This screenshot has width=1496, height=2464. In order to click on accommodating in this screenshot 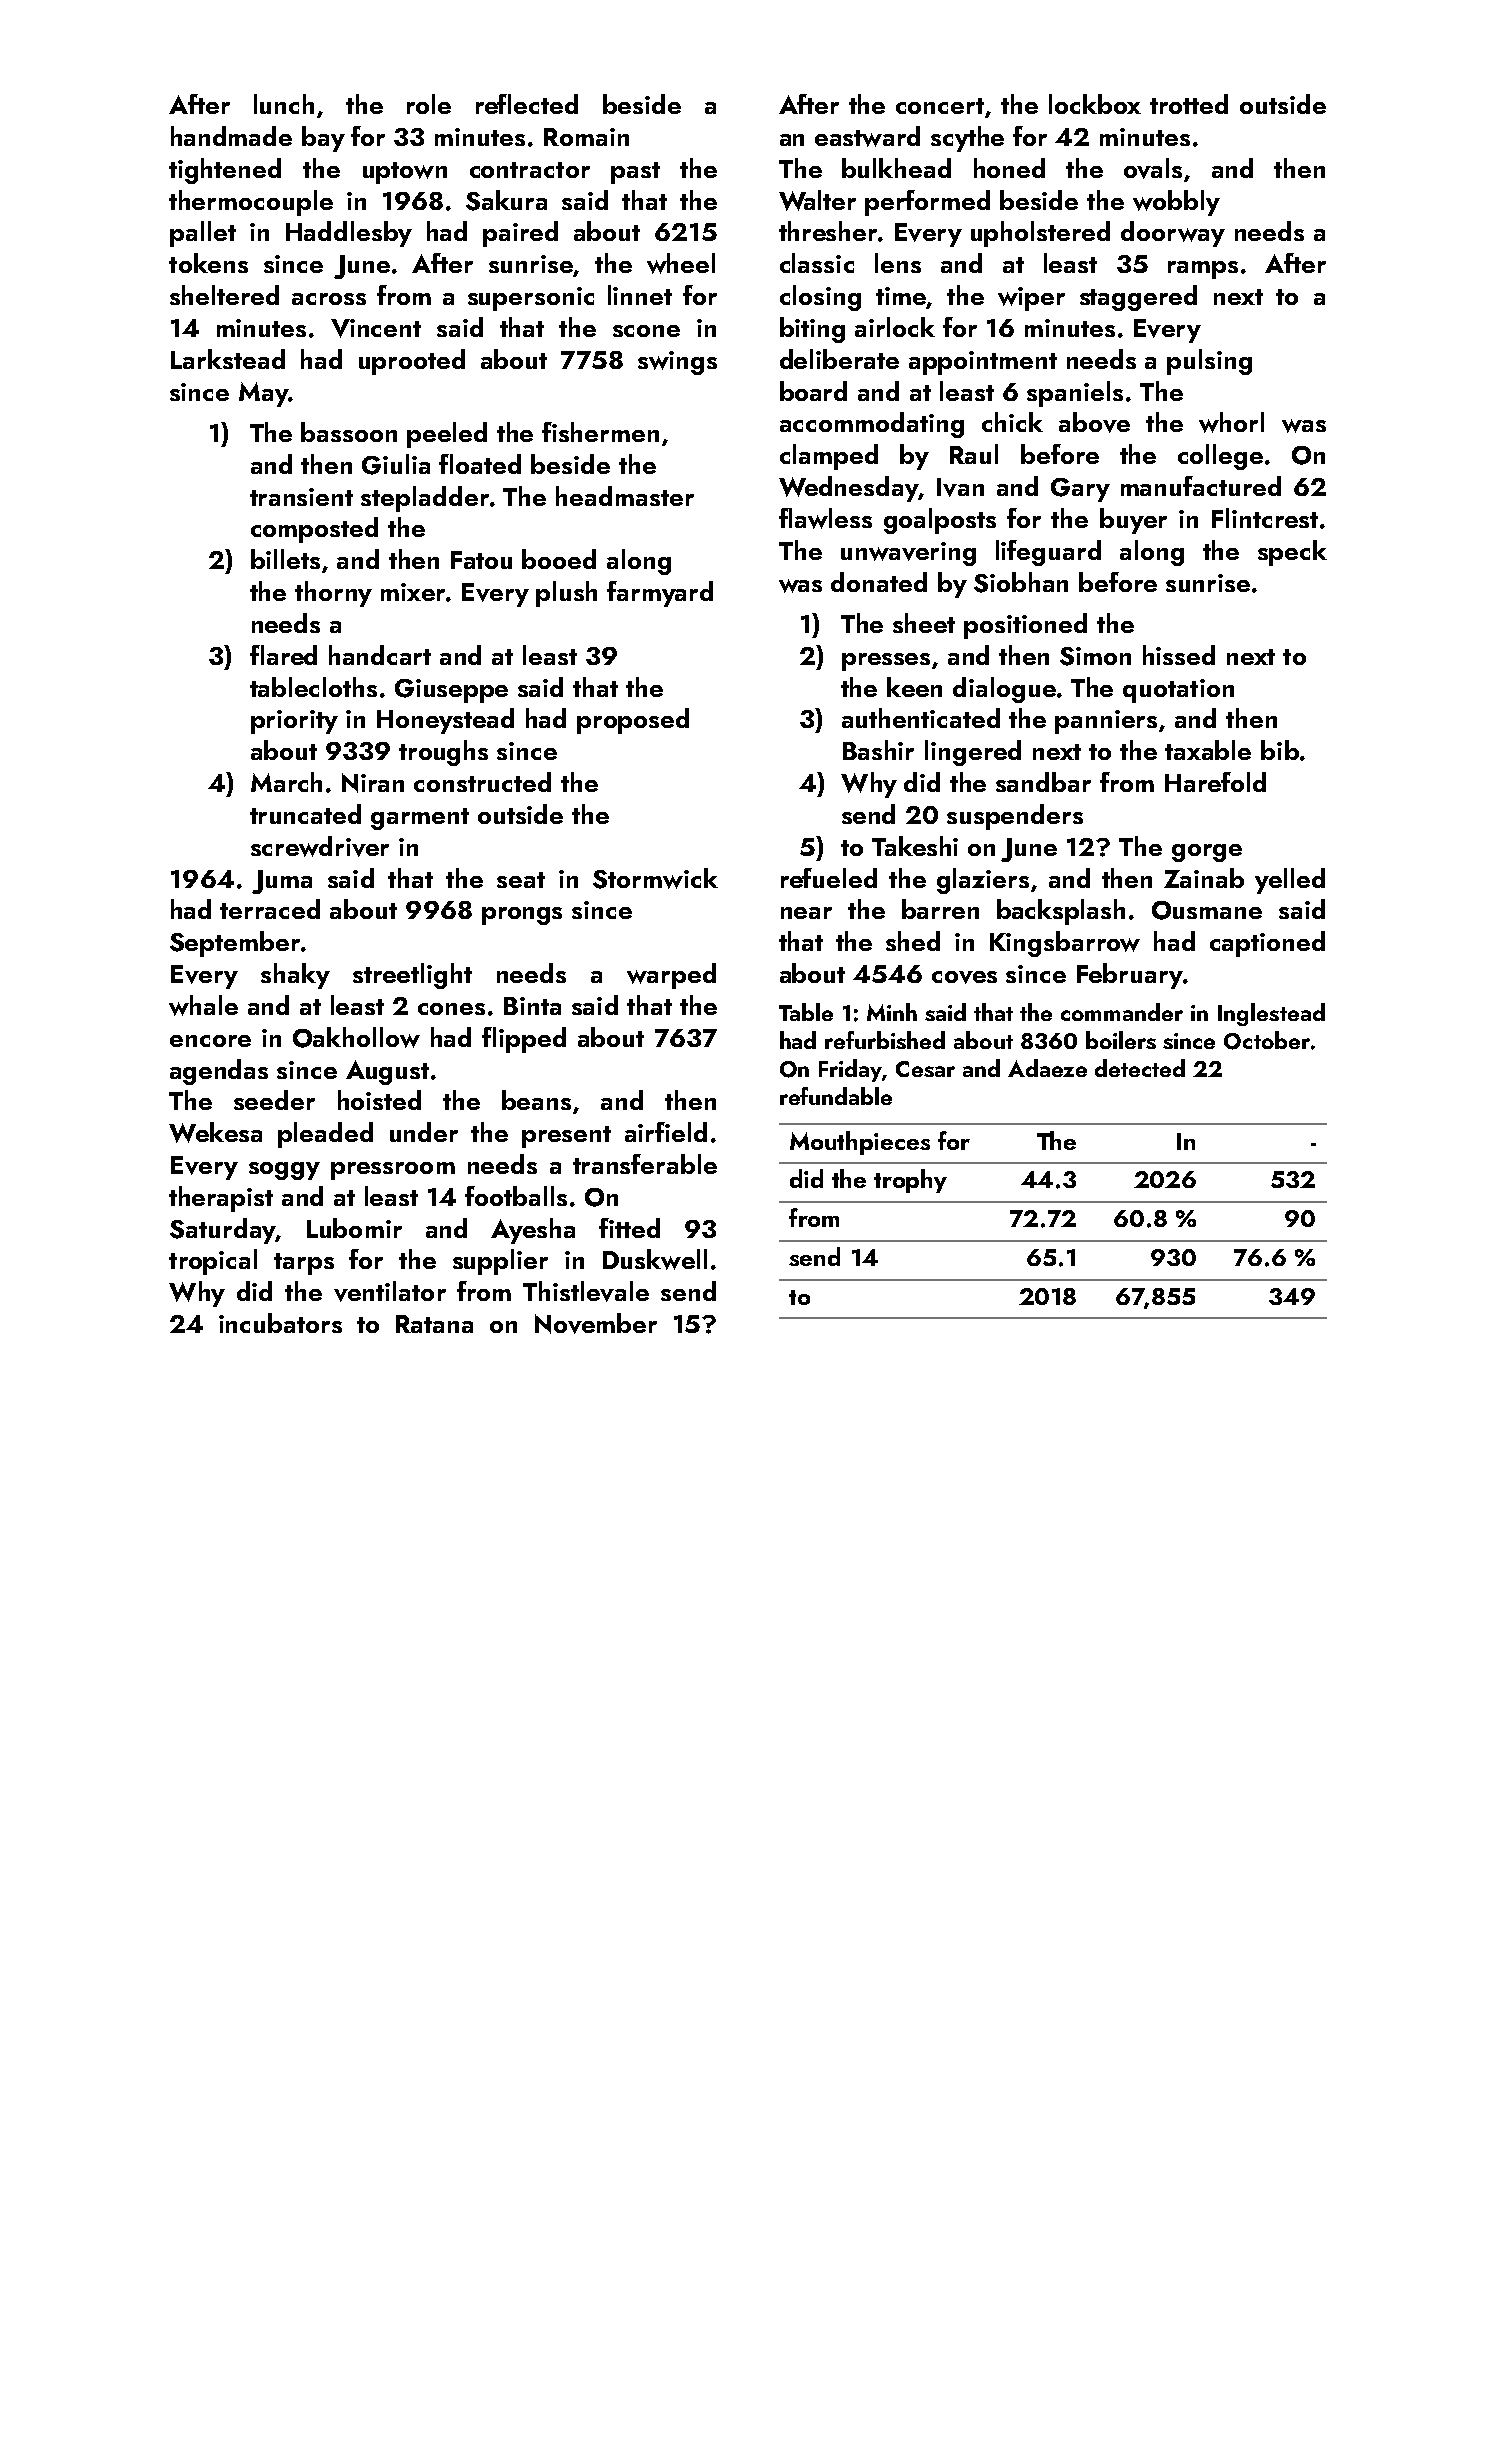, I will do `click(872, 425)`.
